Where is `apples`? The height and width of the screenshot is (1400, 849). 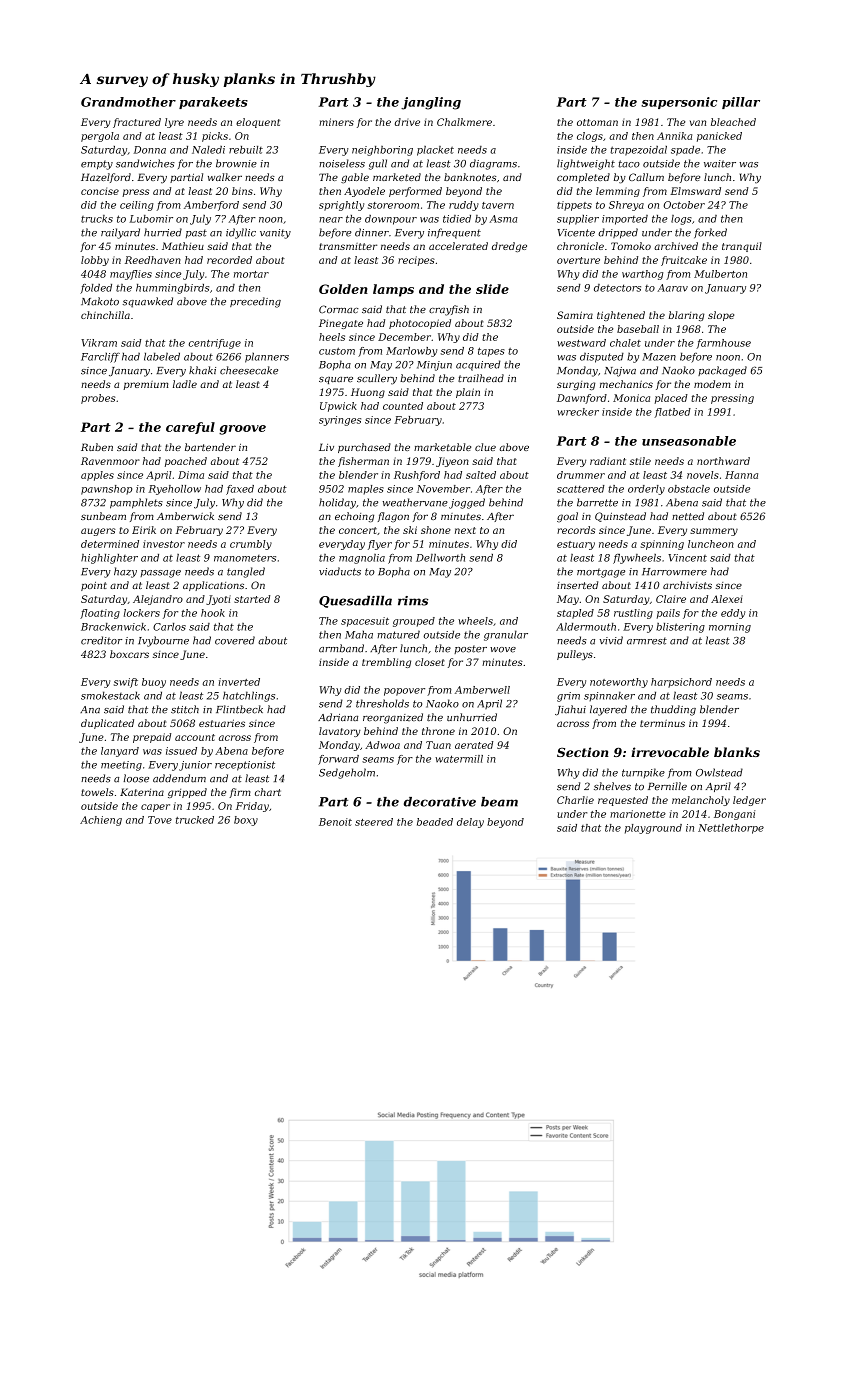 apples is located at coordinates (97, 476).
